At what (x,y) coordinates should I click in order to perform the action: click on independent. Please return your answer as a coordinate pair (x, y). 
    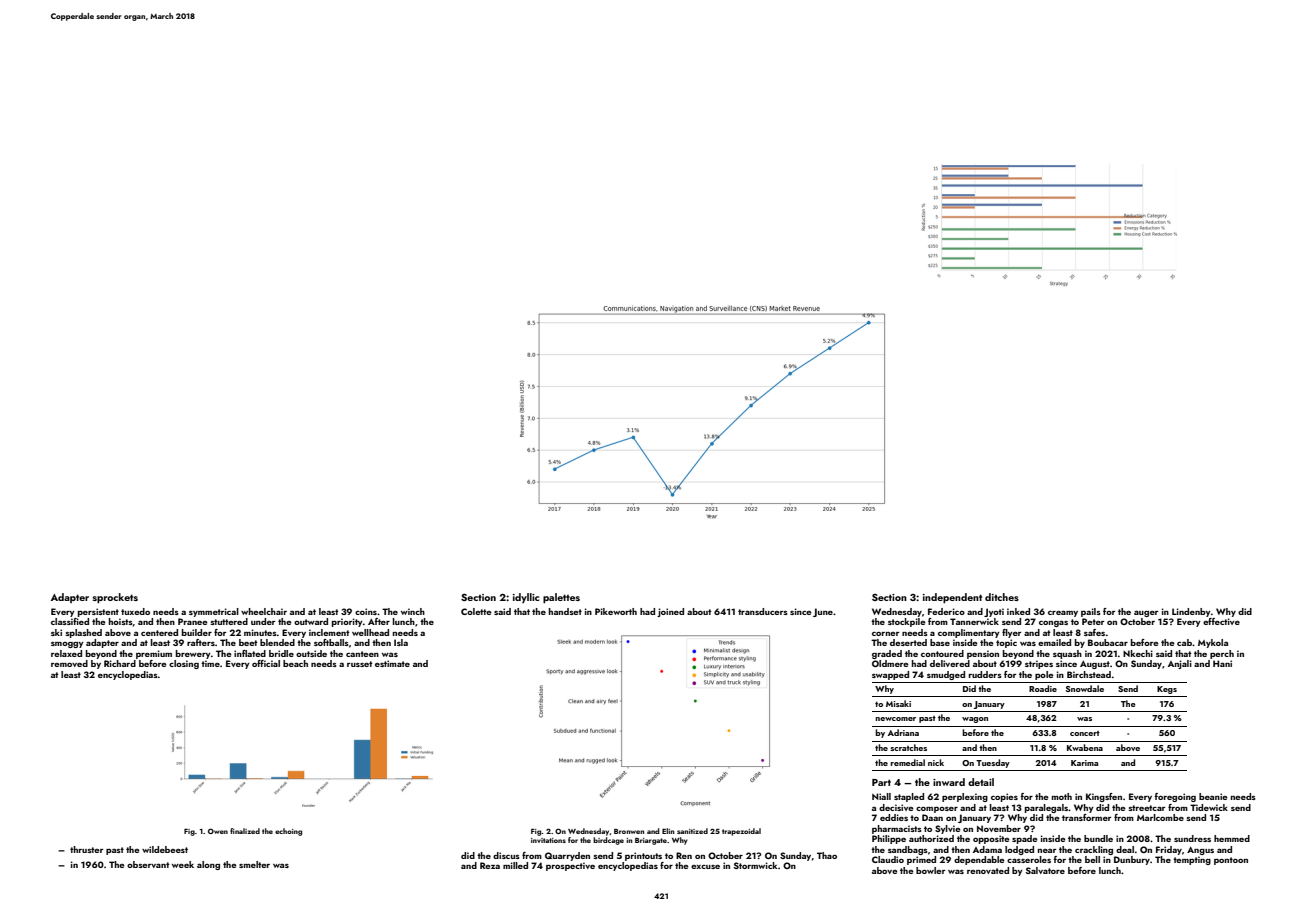
    Looking at the image, I should click on (952, 598).
